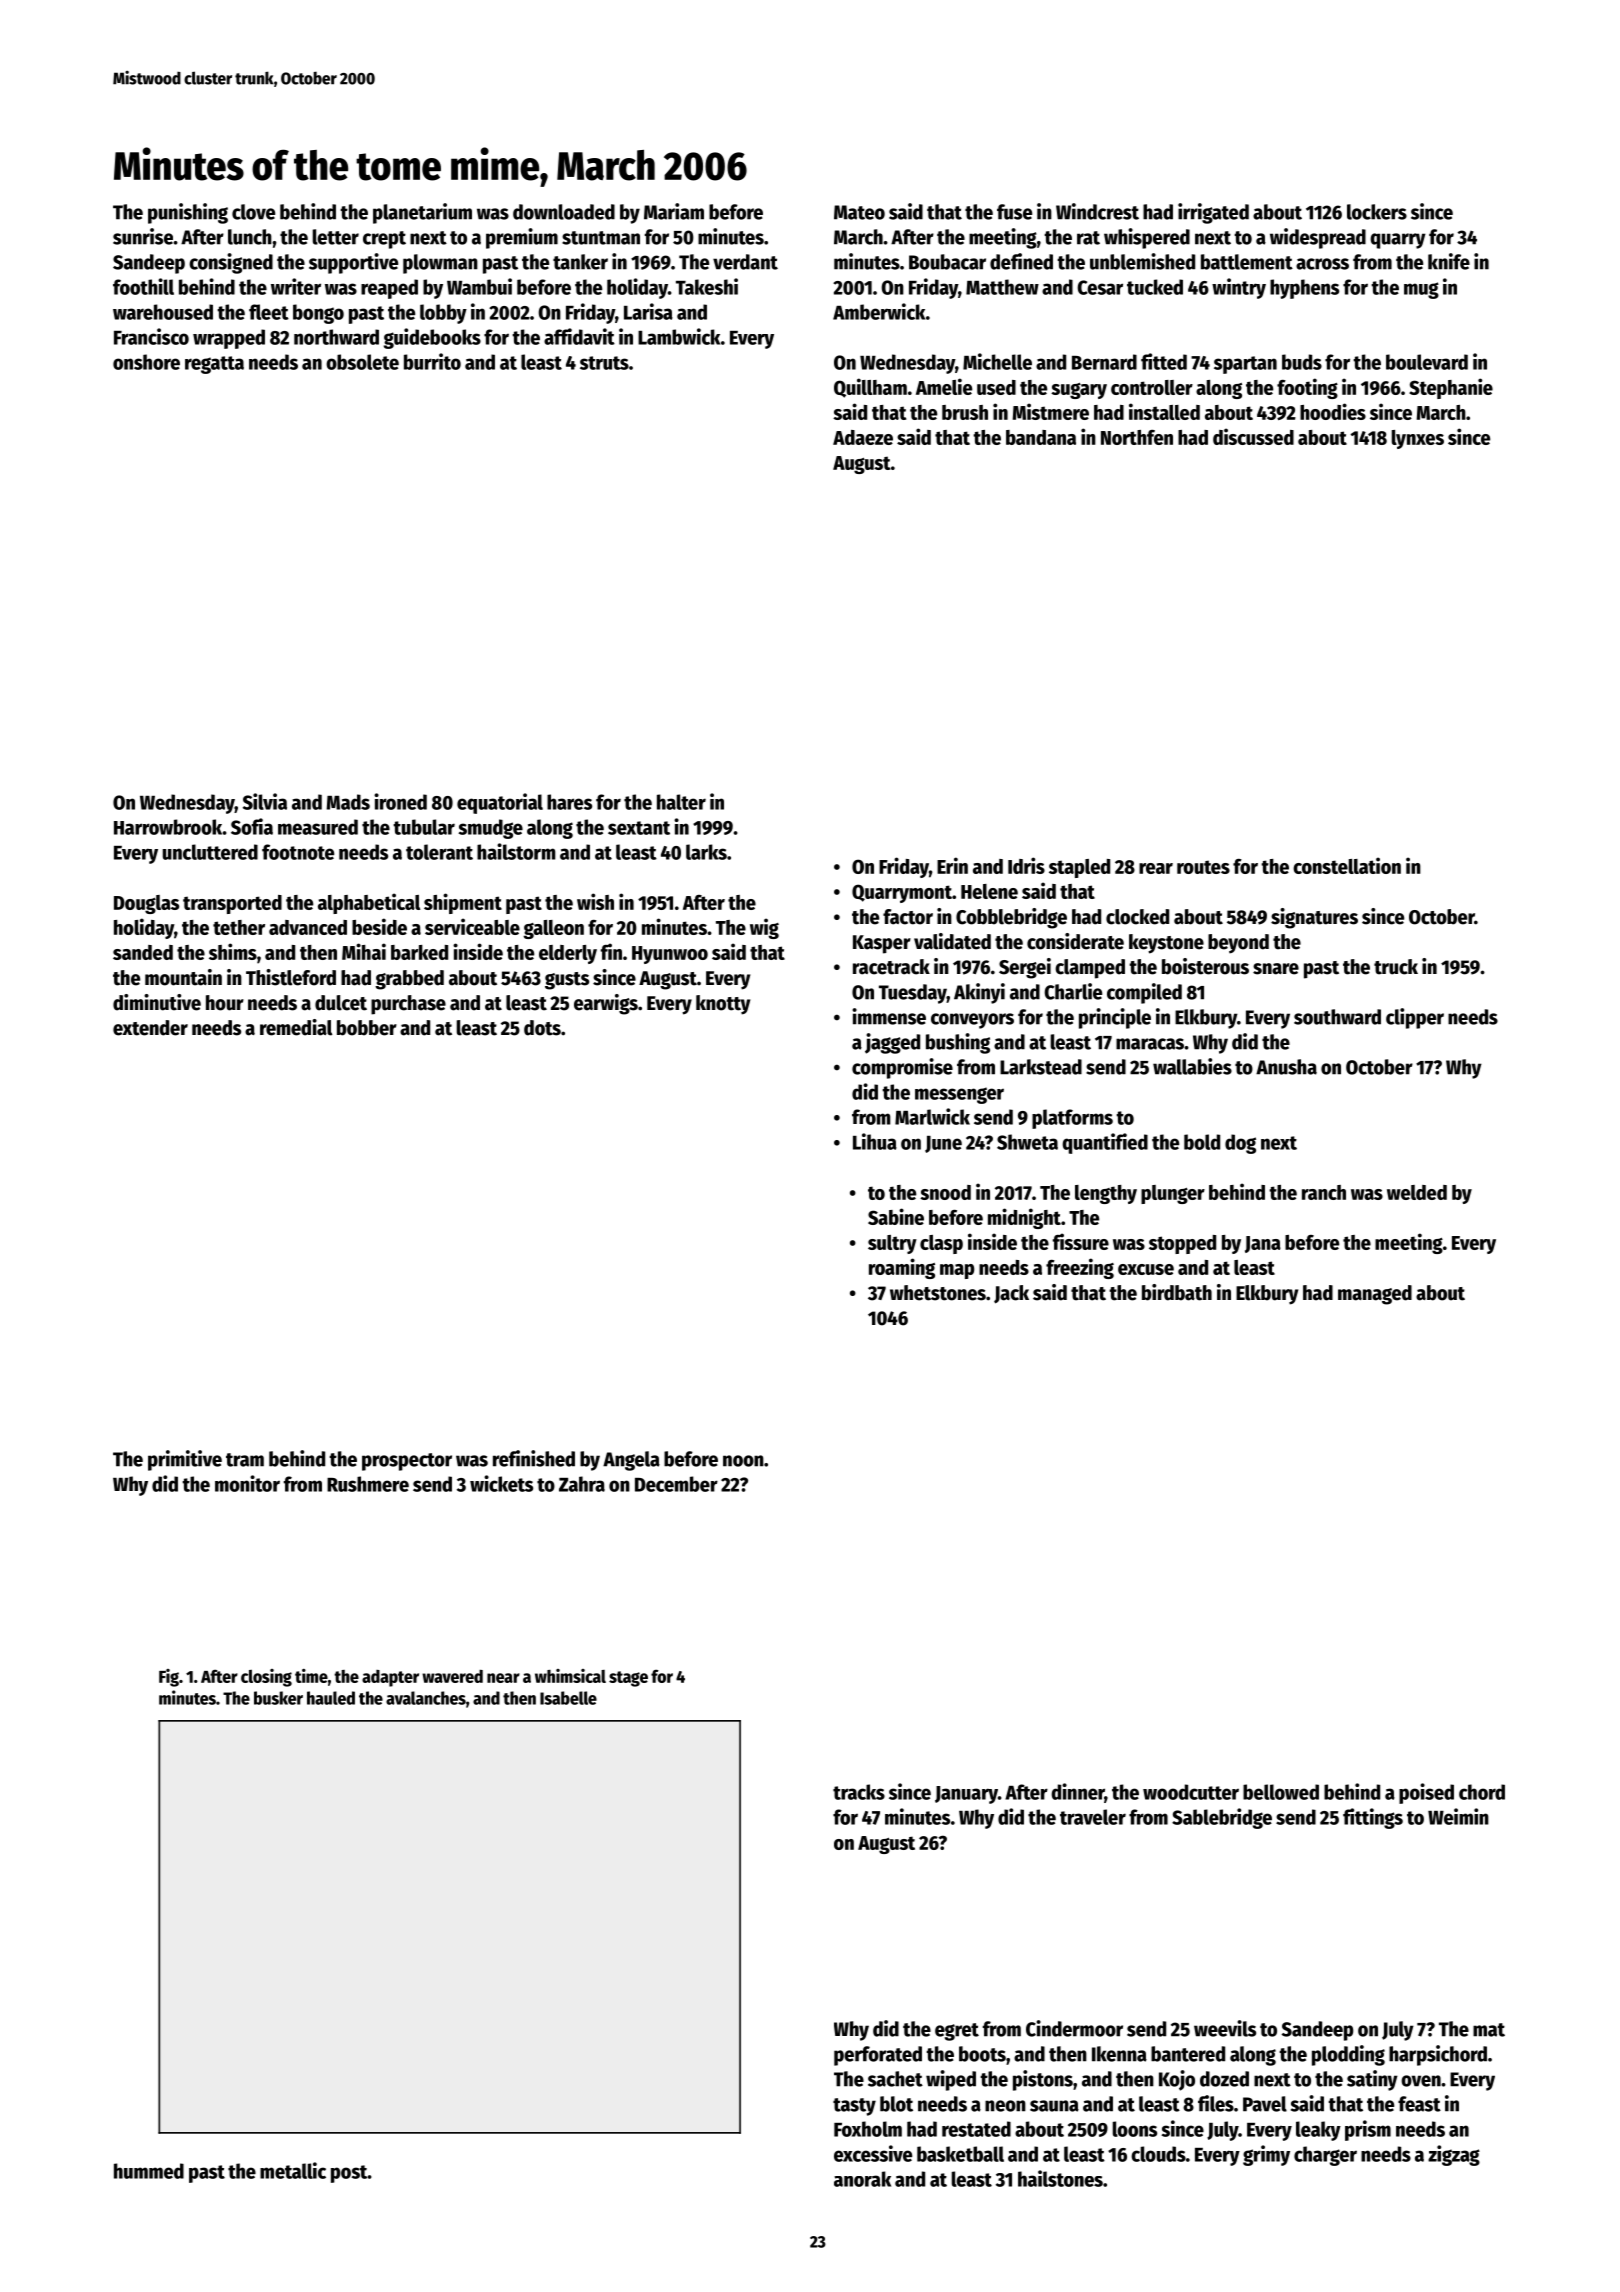 This screenshot has width=1620, height=2292. I want to click on welded, so click(1417, 1192).
